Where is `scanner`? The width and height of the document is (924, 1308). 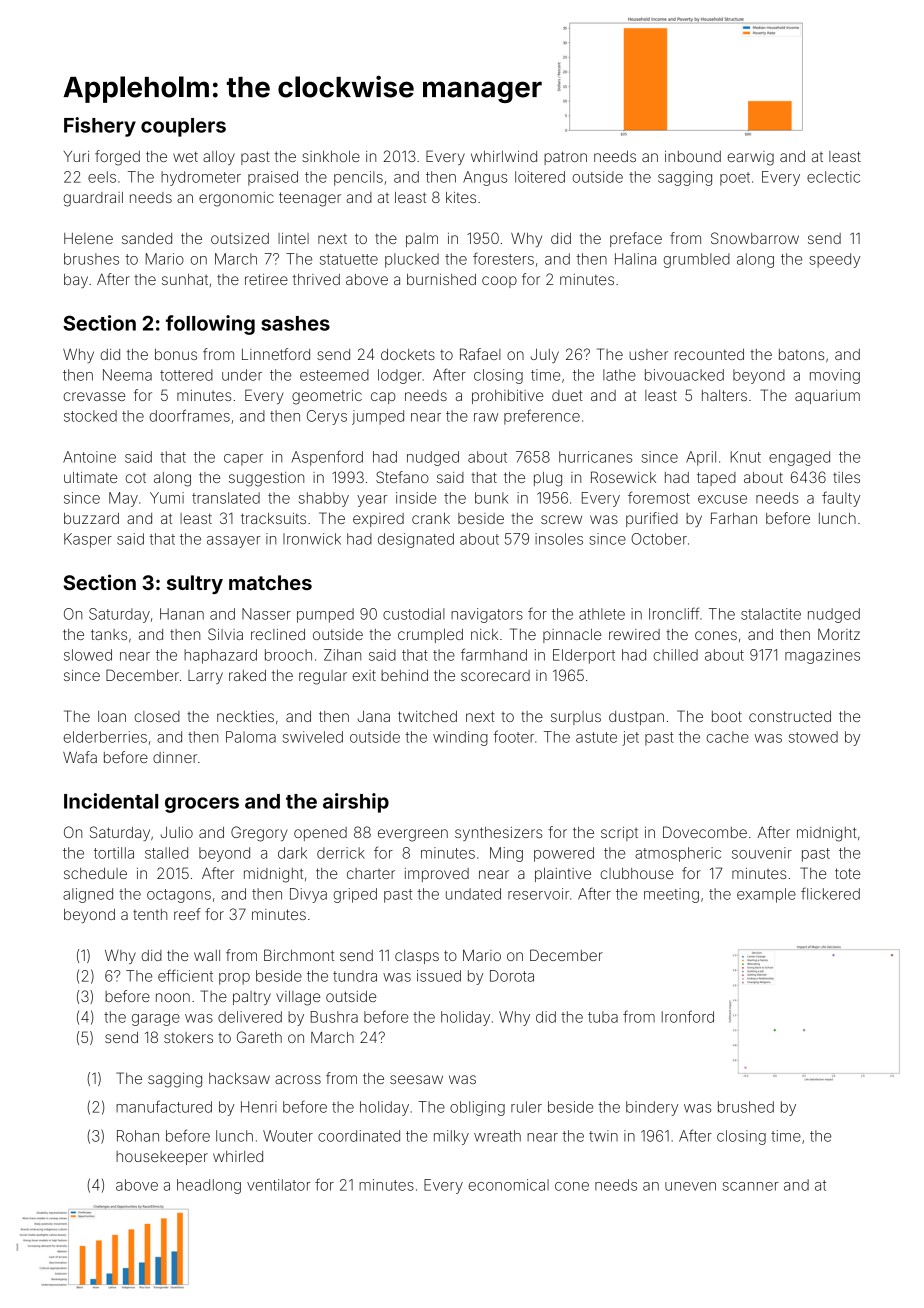 scanner is located at coordinates (751, 1186).
